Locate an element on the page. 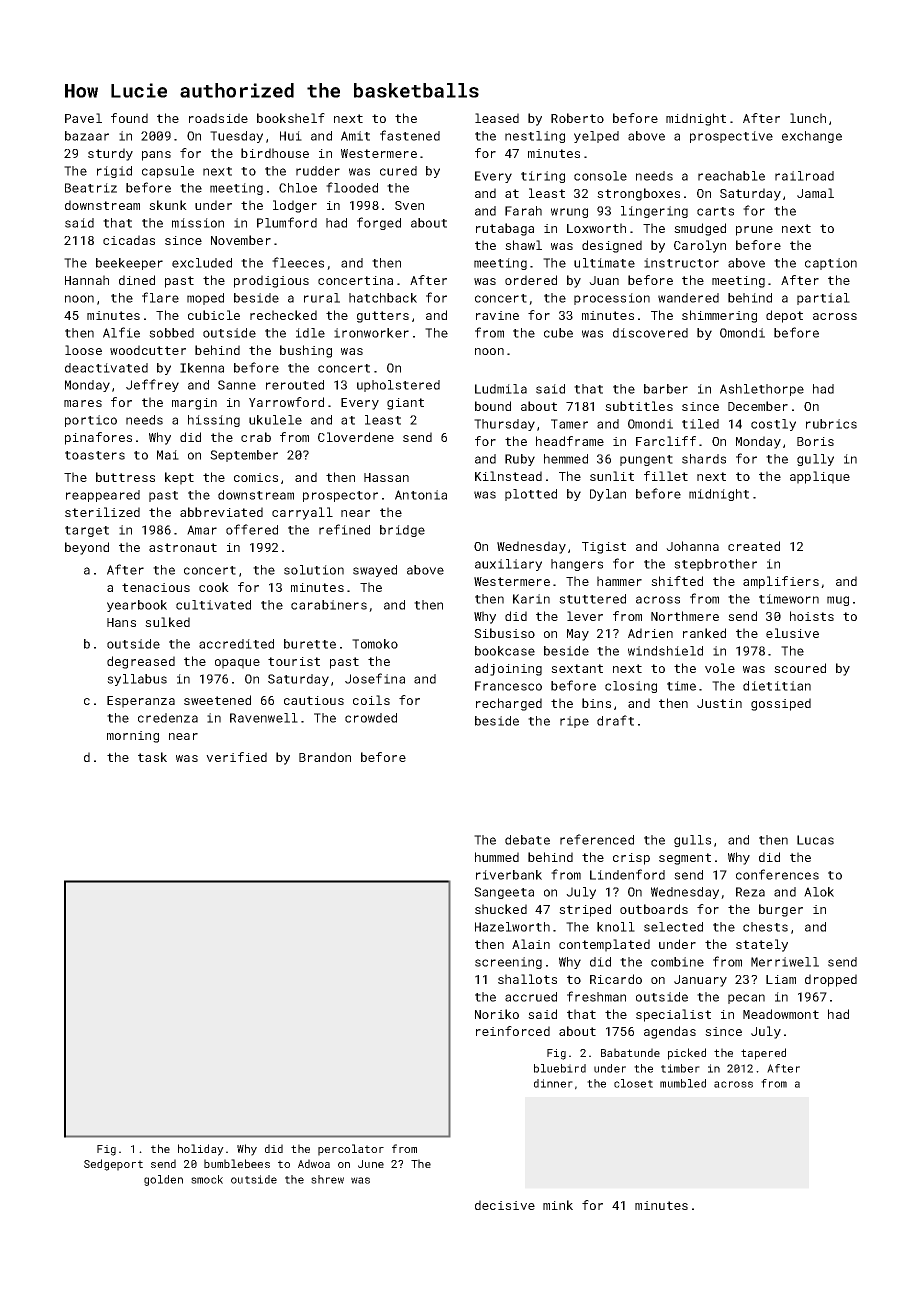 The height and width of the page is (1308, 924). roadside is located at coordinates (218, 118).
